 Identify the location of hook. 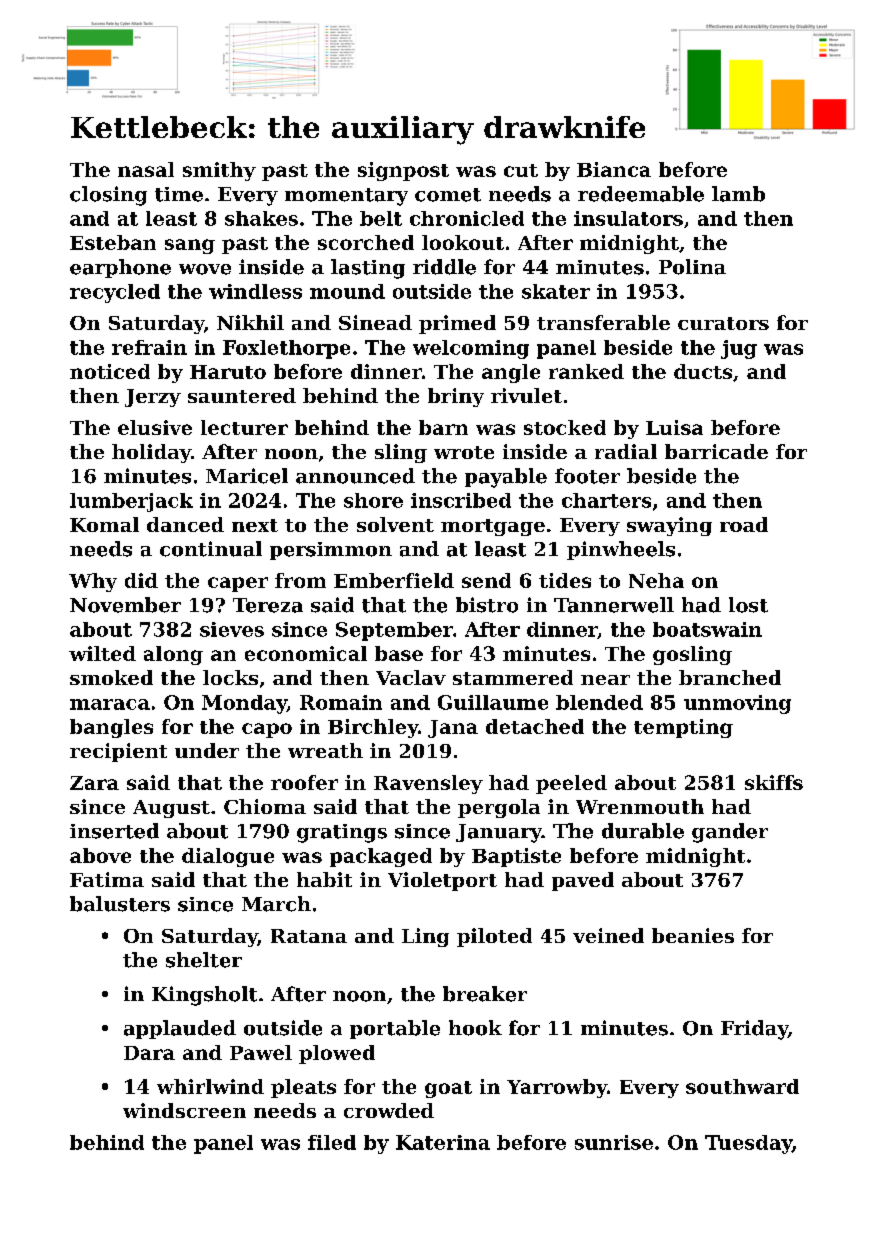
(475, 1028).
